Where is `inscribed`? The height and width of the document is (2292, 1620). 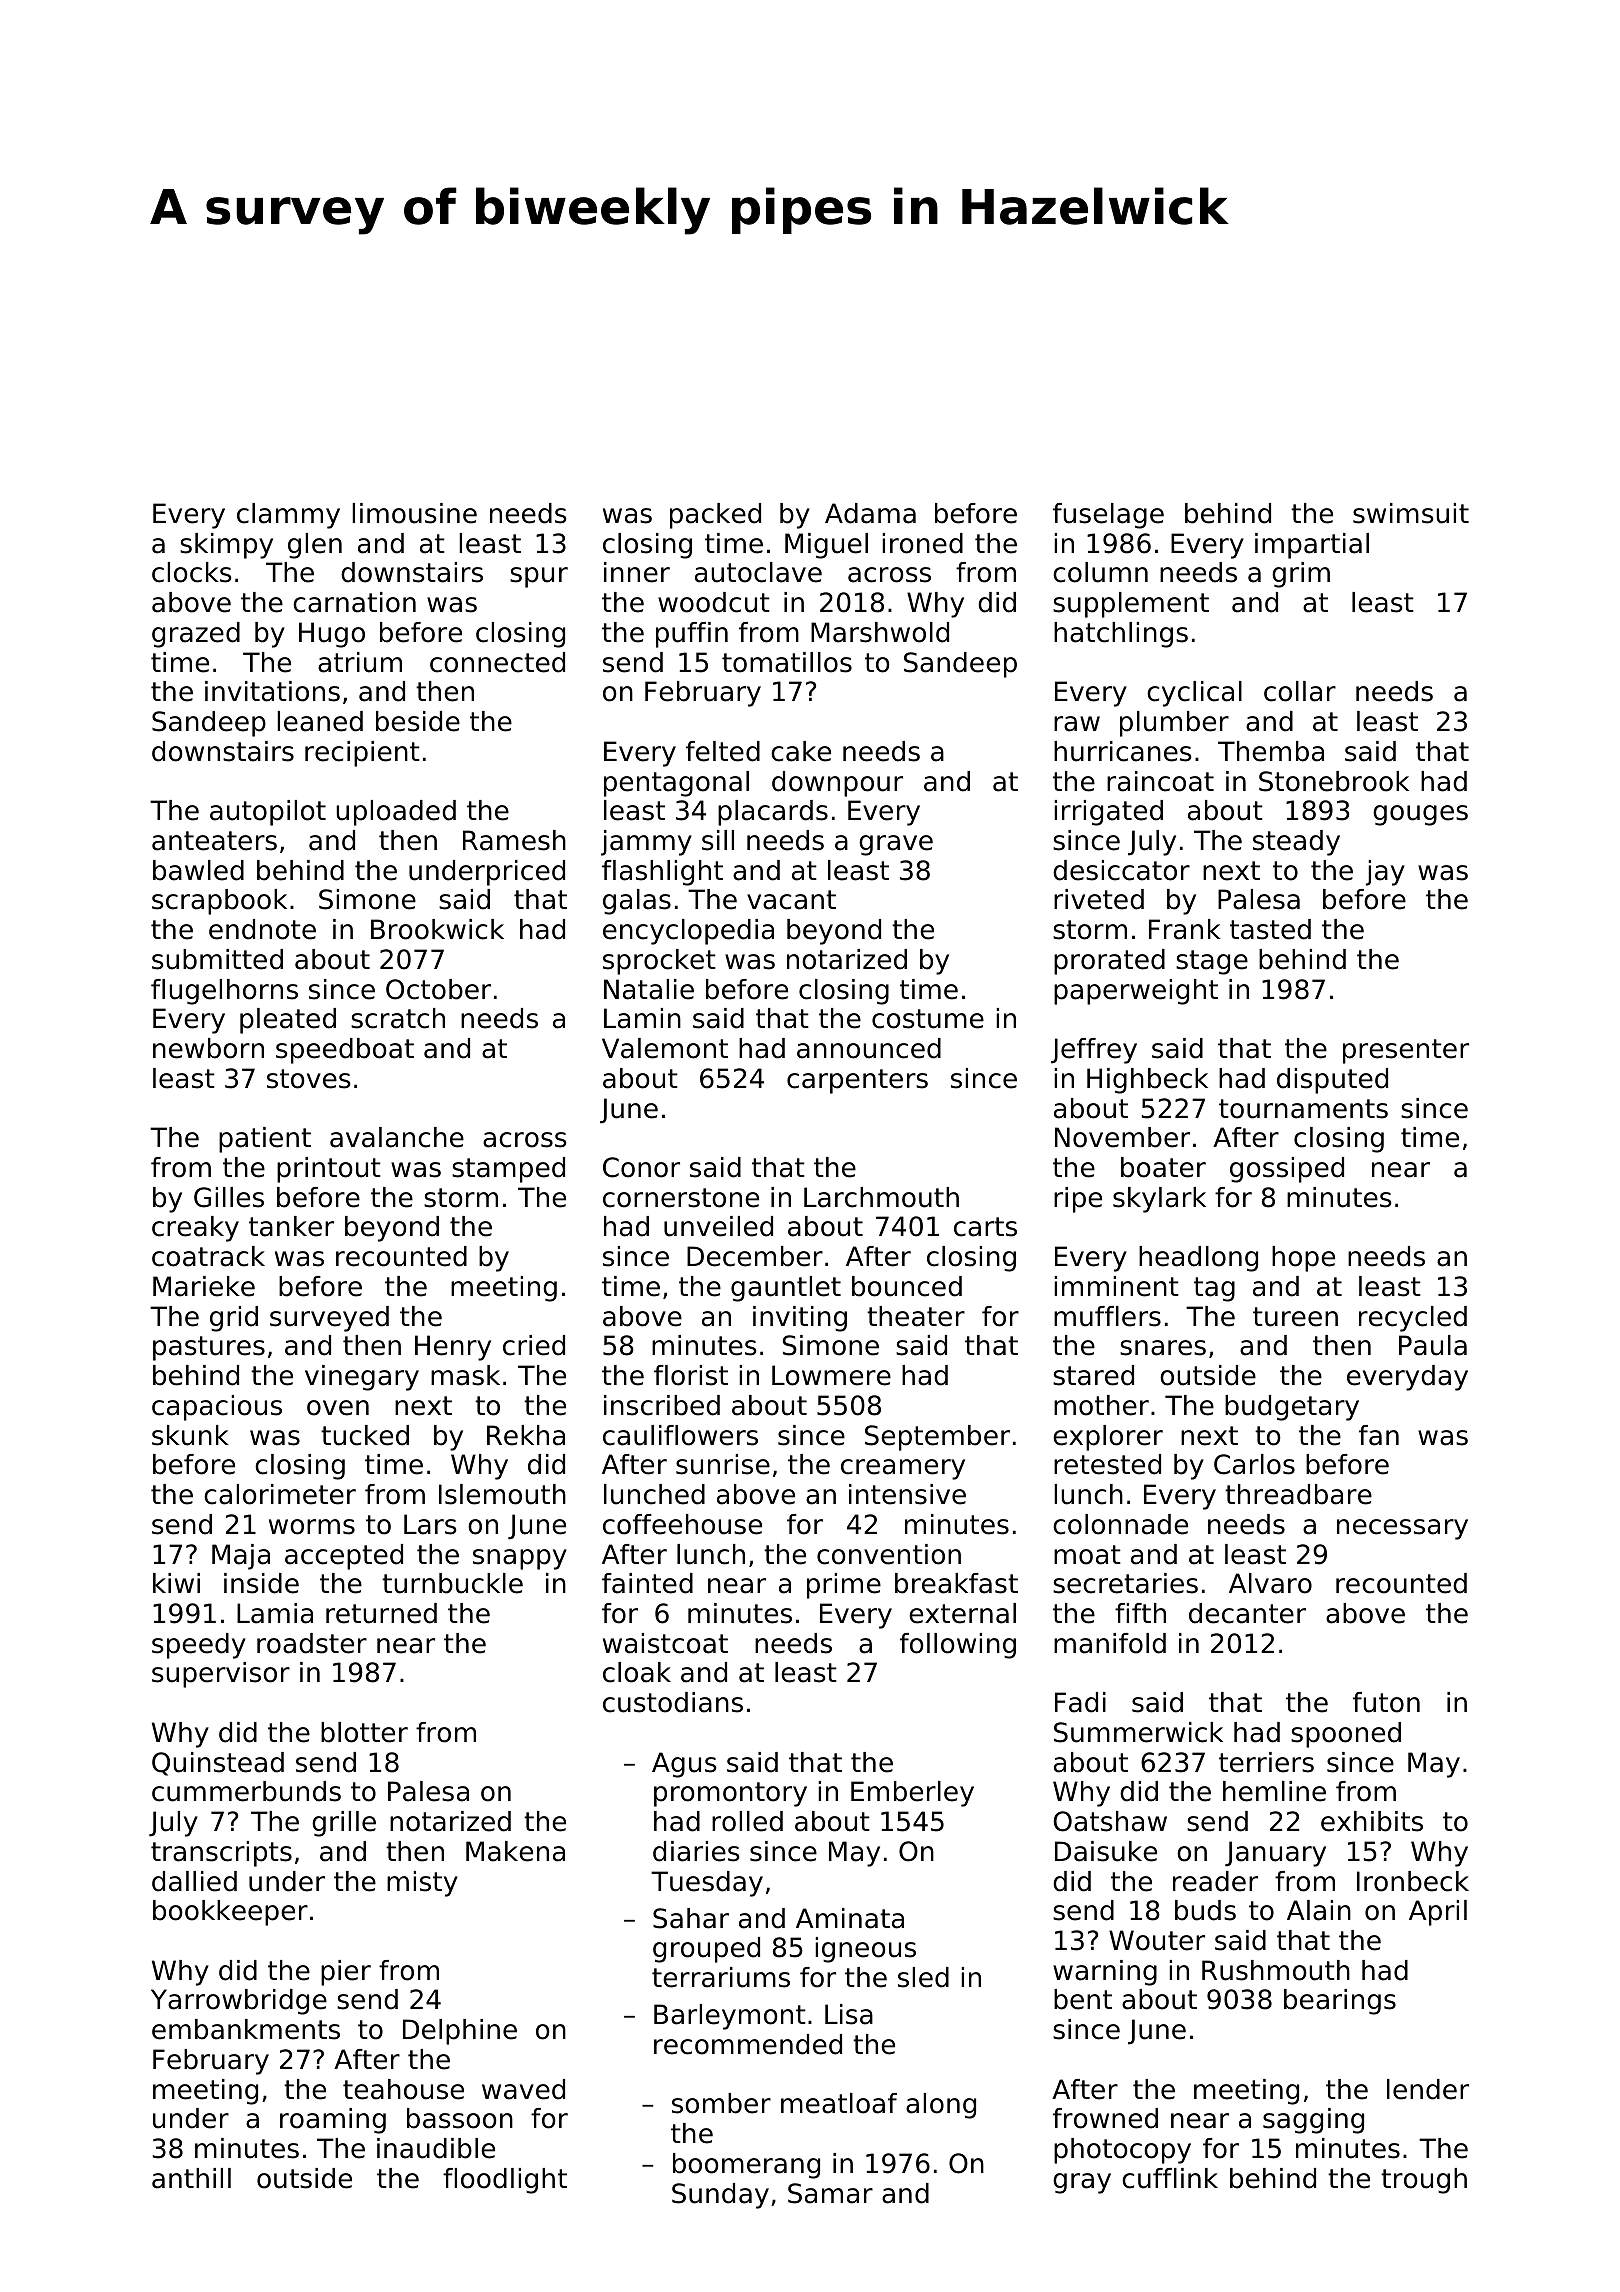
inscribed is located at coordinates (662, 1405).
